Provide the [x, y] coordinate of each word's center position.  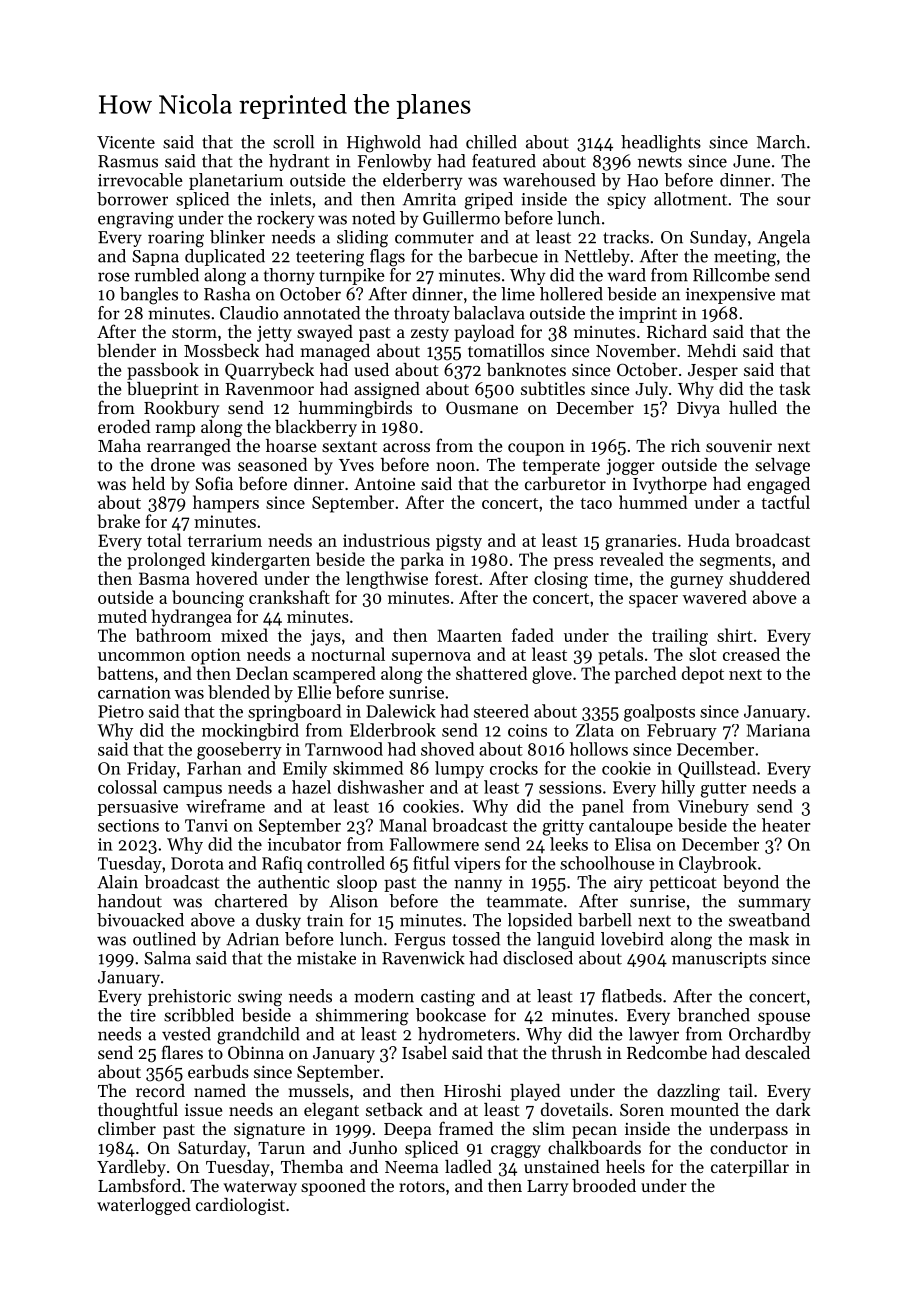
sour [794, 201]
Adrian [252, 939]
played [535, 1092]
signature [269, 1130]
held [148, 483]
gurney [696, 582]
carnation [134, 692]
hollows [599, 749]
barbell [605, 920]
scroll [293, 142]
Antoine [384, 483]
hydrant [299, 162]
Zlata [595, 730]
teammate [525, 902]
